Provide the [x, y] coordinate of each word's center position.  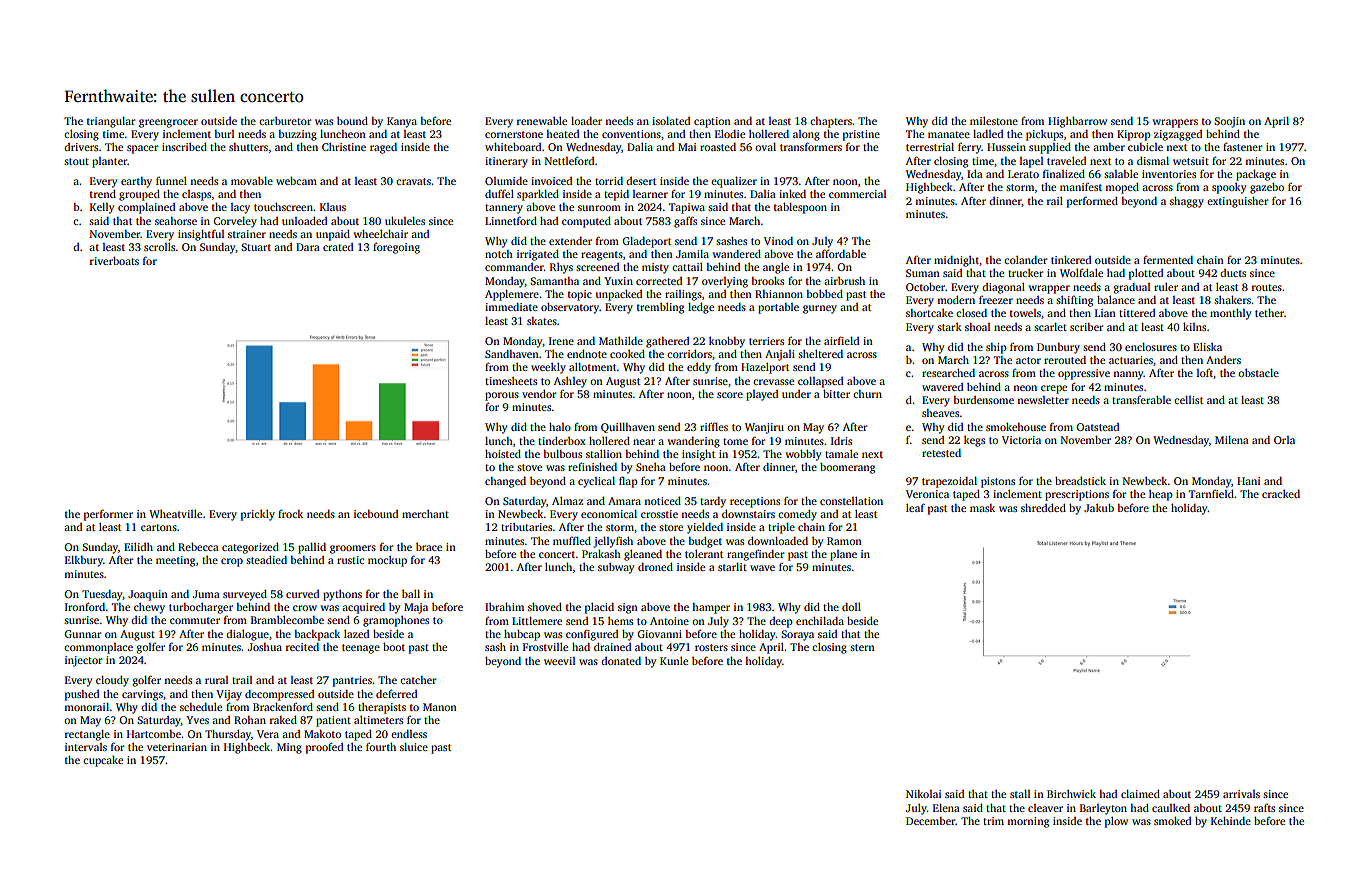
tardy [713, 502]
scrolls [159, 247]
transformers [811, 146]
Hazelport [765, 368]
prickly [258, 515]
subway [616, 568]
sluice [414, 747]
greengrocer [168, 123]
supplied [1050, 148]
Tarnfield [1211, 494]
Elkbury [84, 561]
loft [1205, 373]
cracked [1281, 494]
